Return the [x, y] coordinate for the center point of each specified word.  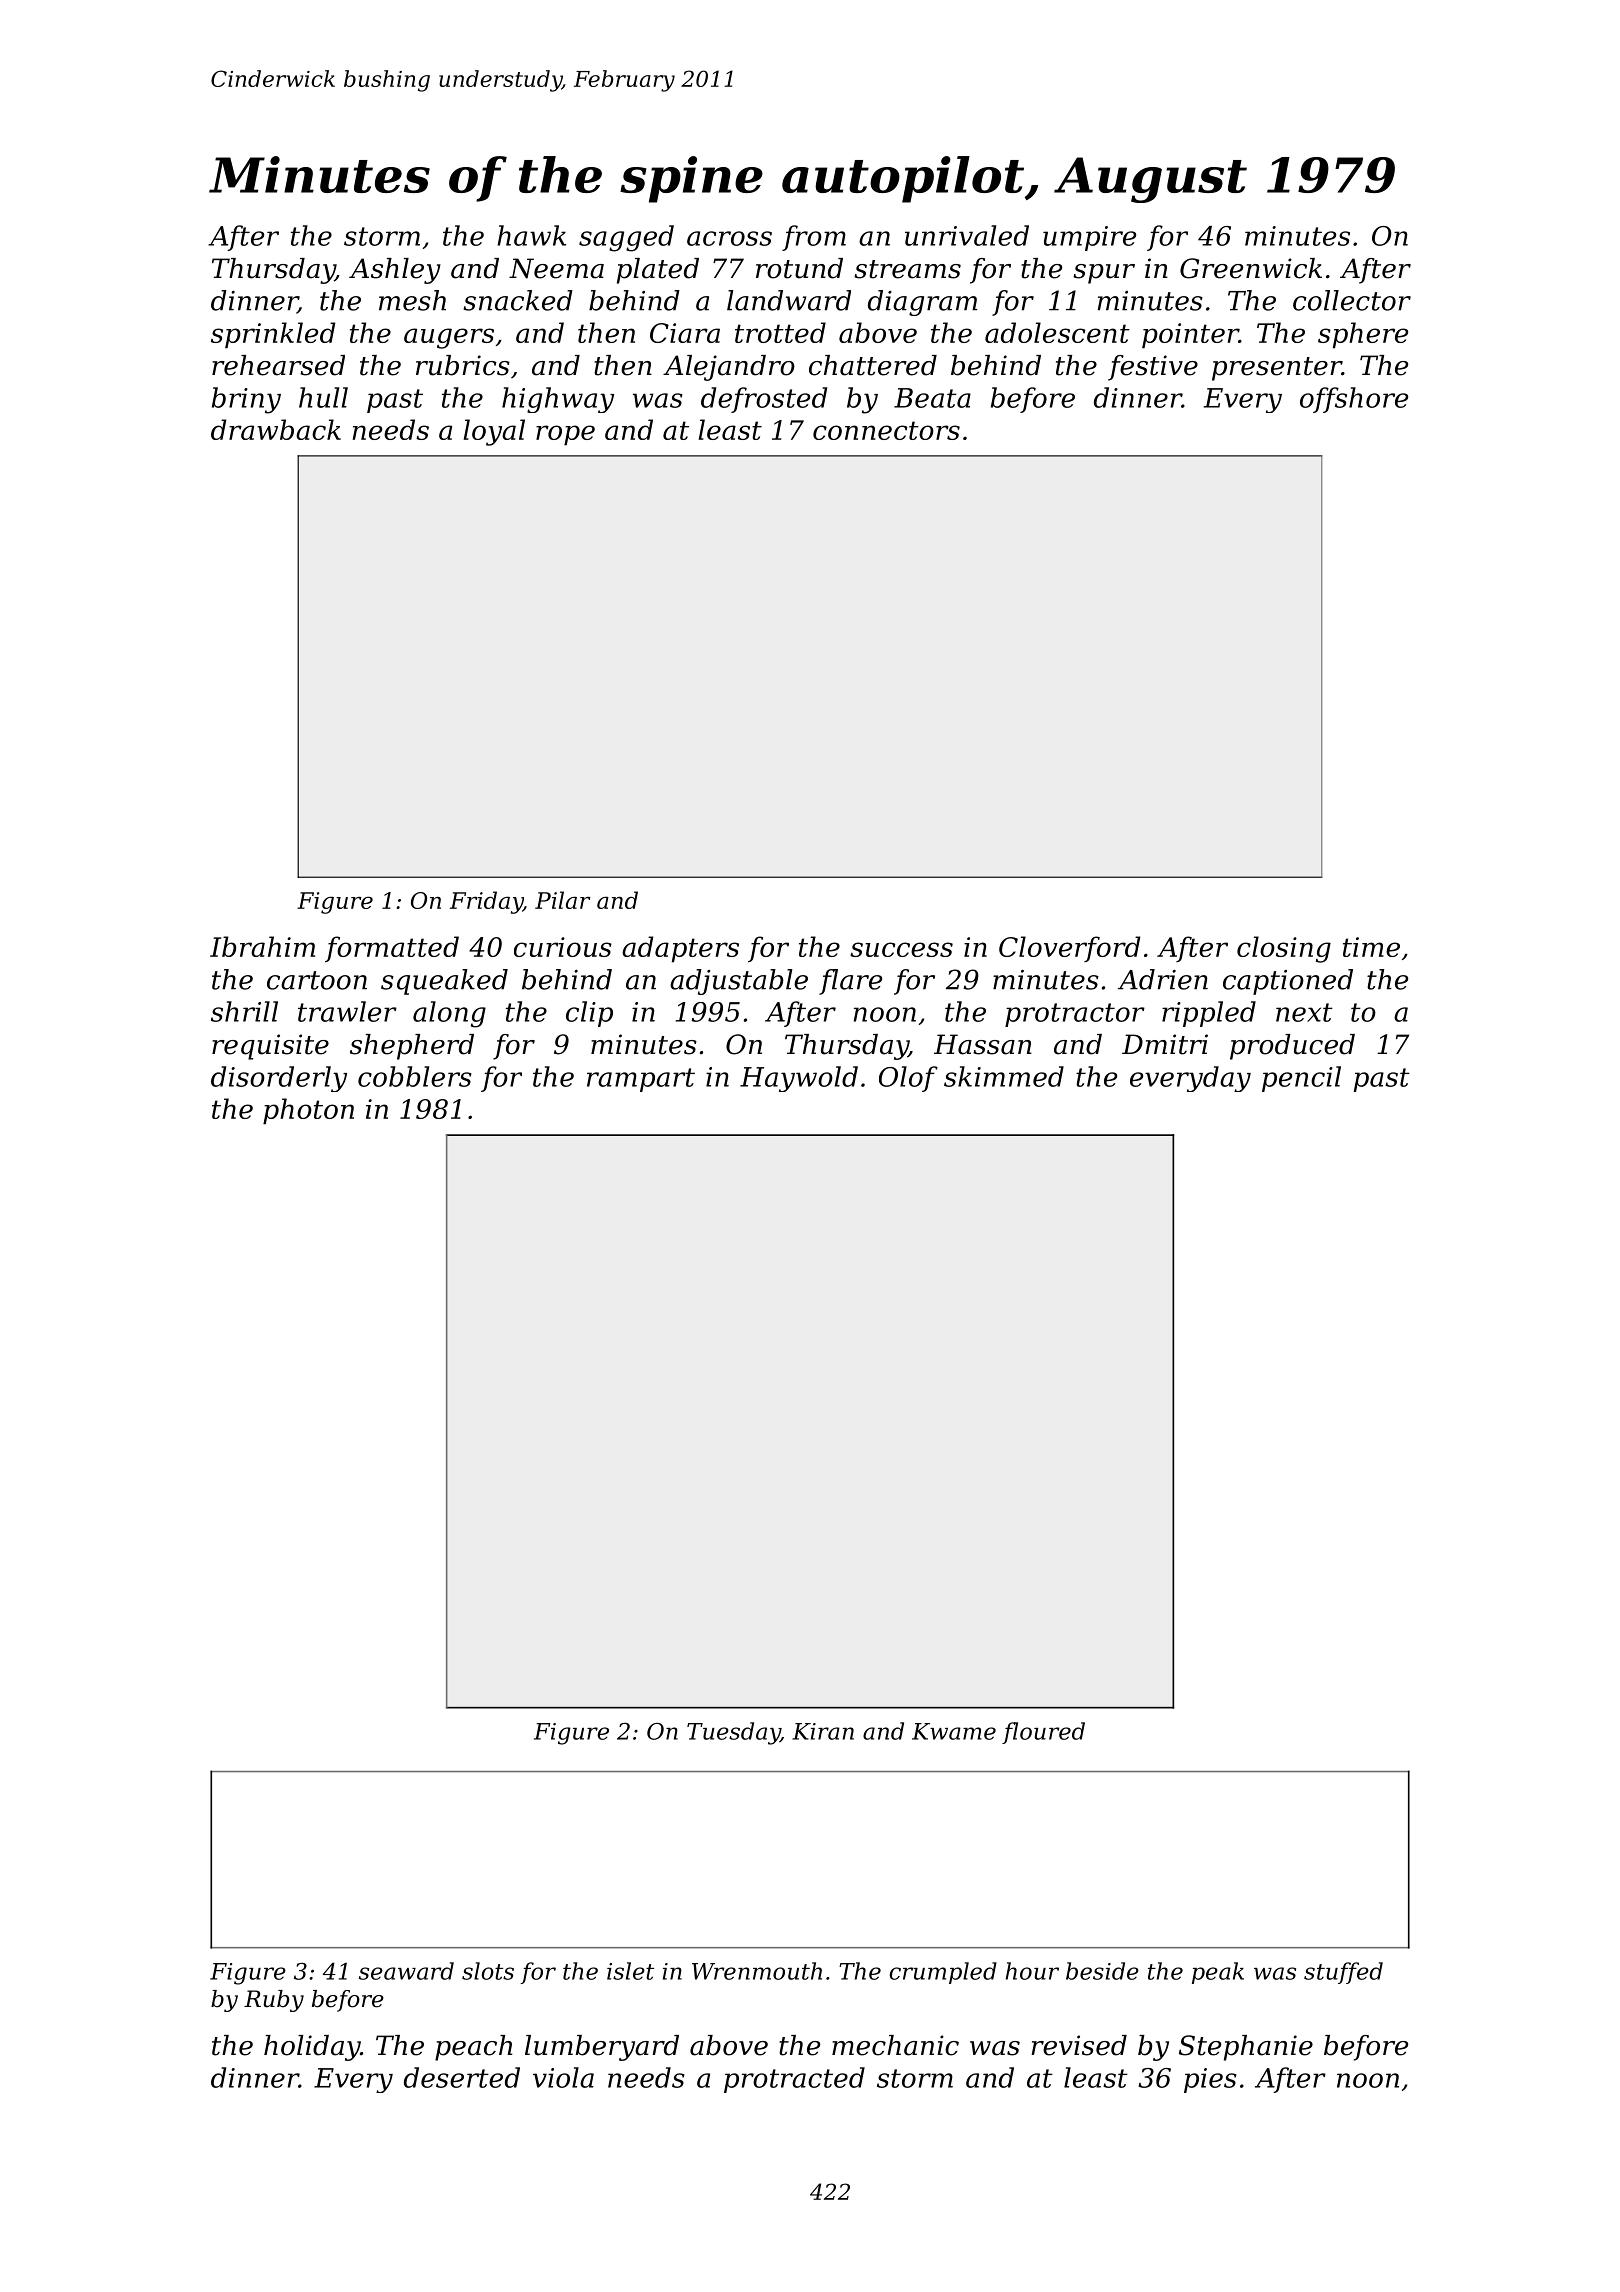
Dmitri [1165, 1044]
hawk [531, 235]
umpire [1089, 238]
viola [563, 2077]
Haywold [799, 1079]
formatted [392, 949]
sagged [626, 238]
